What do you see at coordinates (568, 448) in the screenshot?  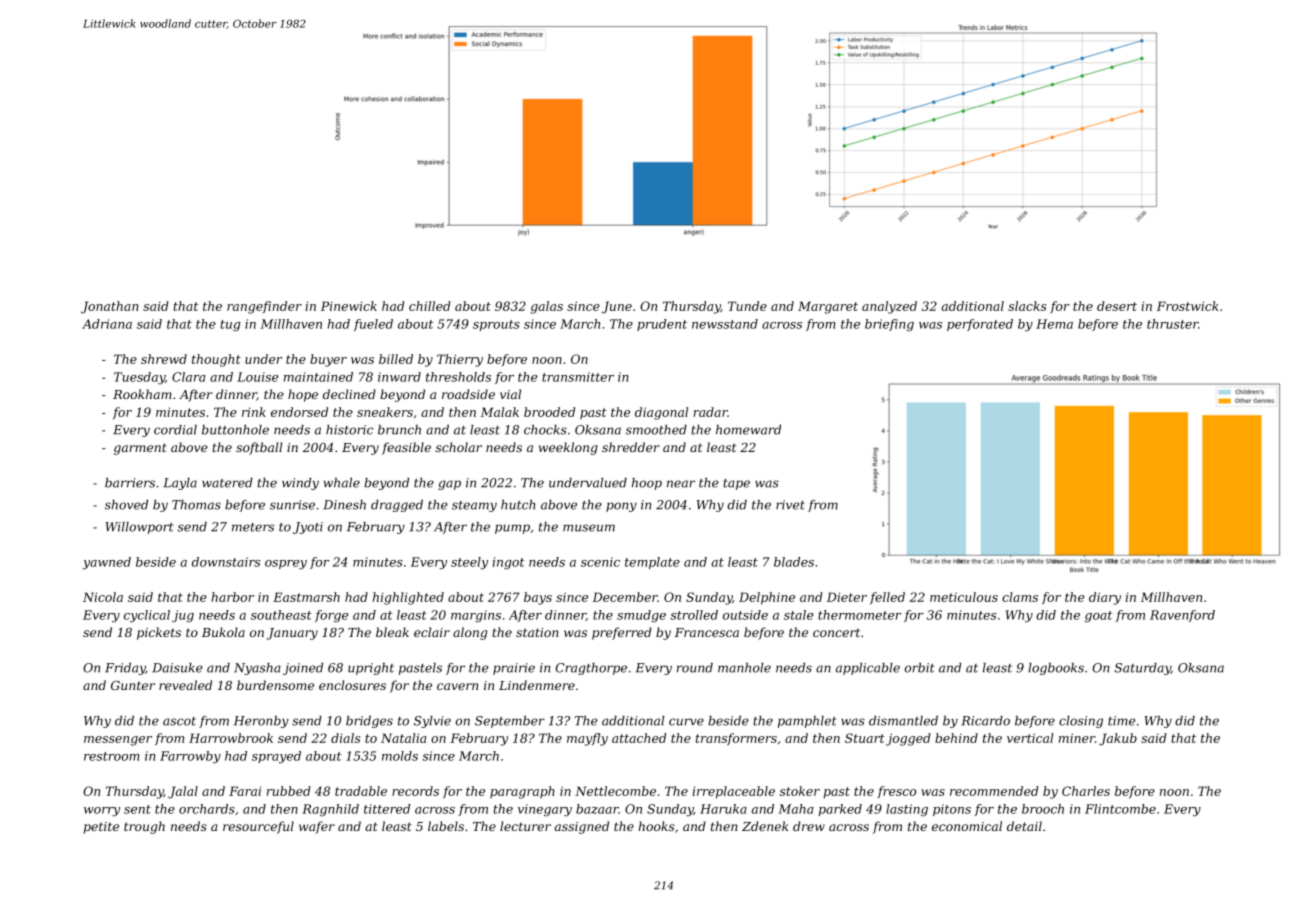 I see `weeklong` at bounding box center [568, 448].
